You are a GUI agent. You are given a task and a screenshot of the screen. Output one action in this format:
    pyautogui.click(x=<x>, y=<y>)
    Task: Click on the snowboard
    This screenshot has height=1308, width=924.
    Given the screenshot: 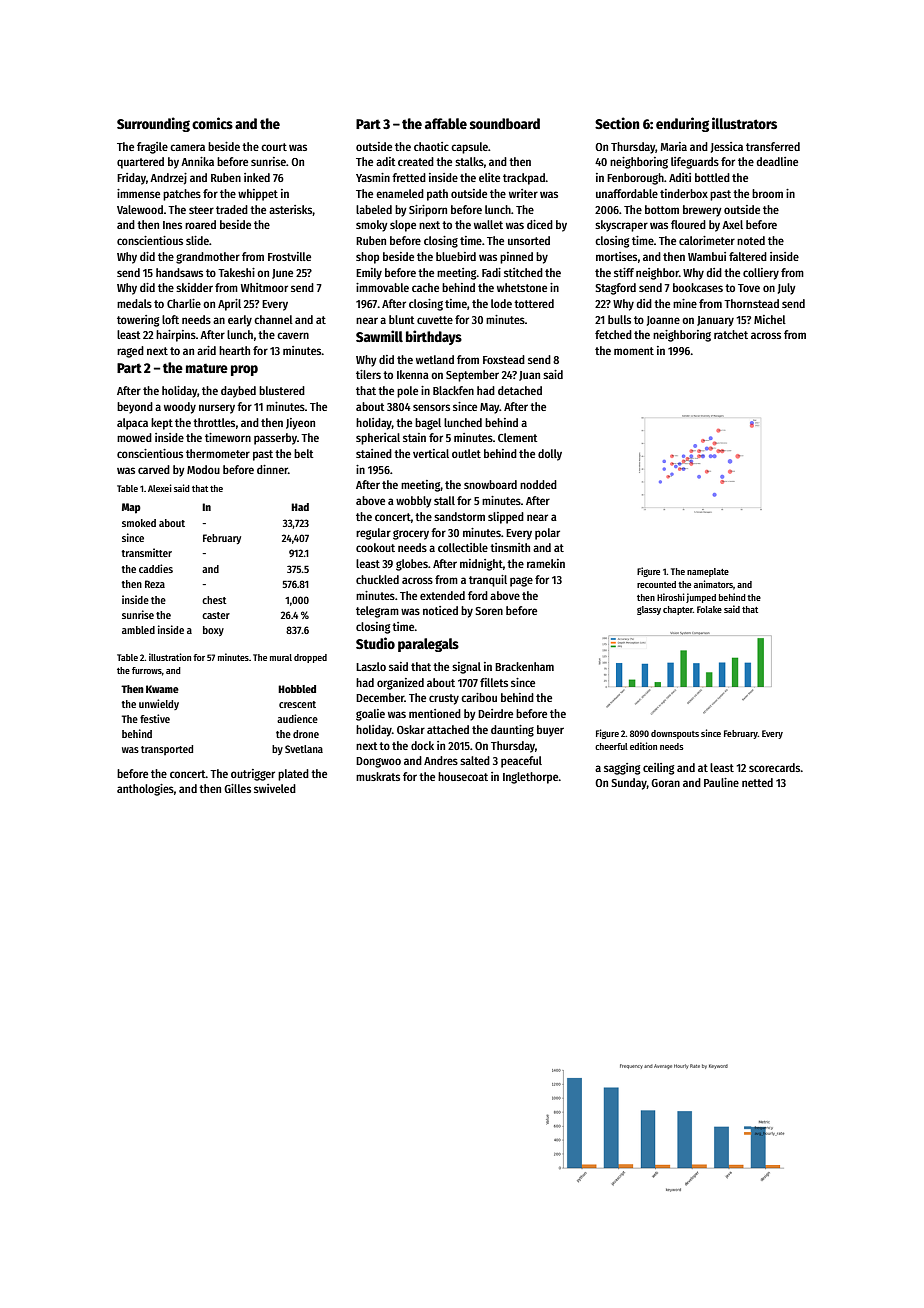 What is the action you would take?
    pyautogui.click(x=490, y=484)
